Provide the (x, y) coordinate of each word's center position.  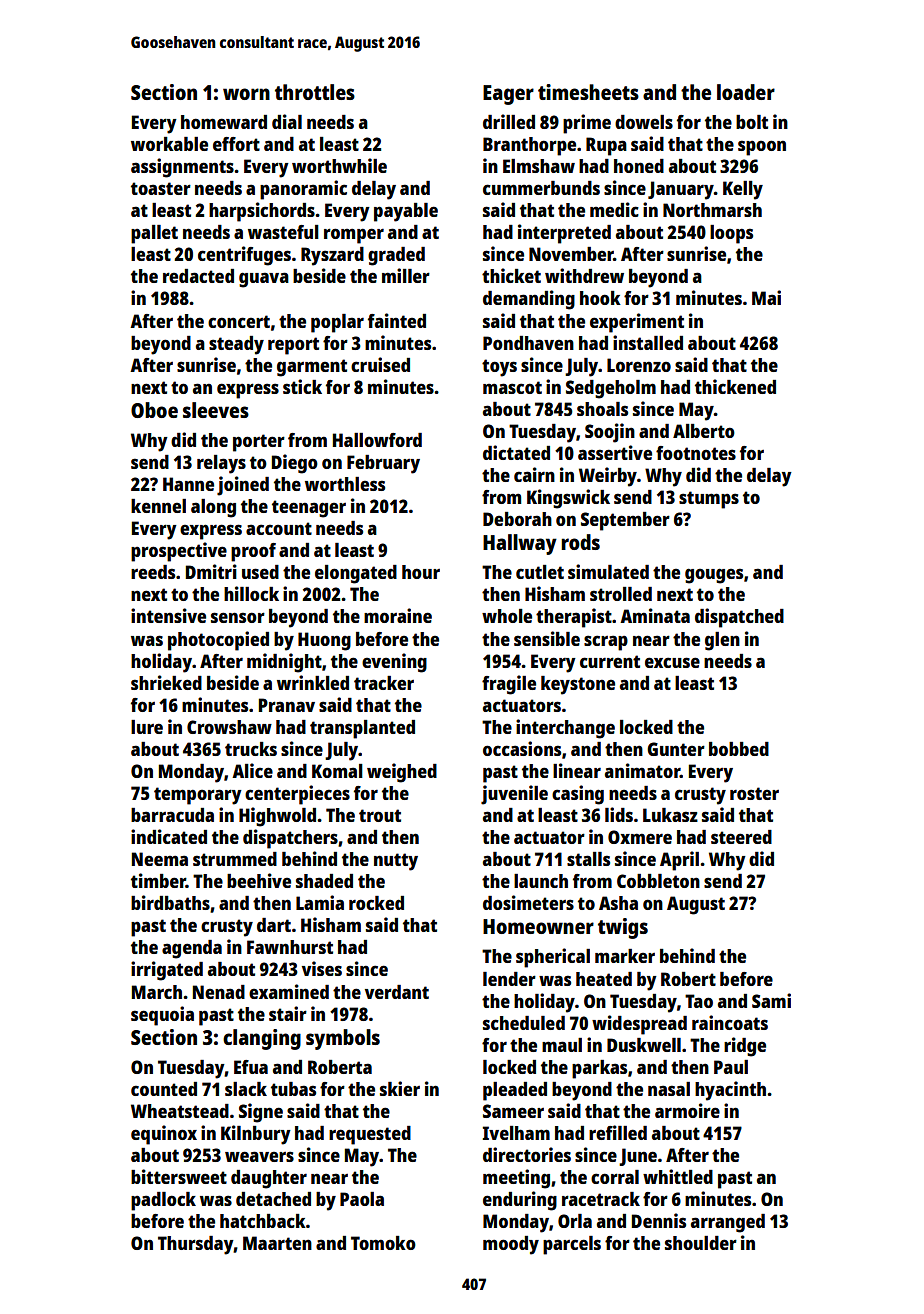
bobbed (739, 749)
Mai (766, 297)
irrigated (167, 971)
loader (746, 92)
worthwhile (339, 165)
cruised (380, 364)
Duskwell (644, 1045)
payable (406, 212)
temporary (198, 796)
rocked (376, 903)
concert (239, 321)
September (625, 521)
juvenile (514, 795)
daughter (269, 1179)
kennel (158, 506)
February (383, 464)
